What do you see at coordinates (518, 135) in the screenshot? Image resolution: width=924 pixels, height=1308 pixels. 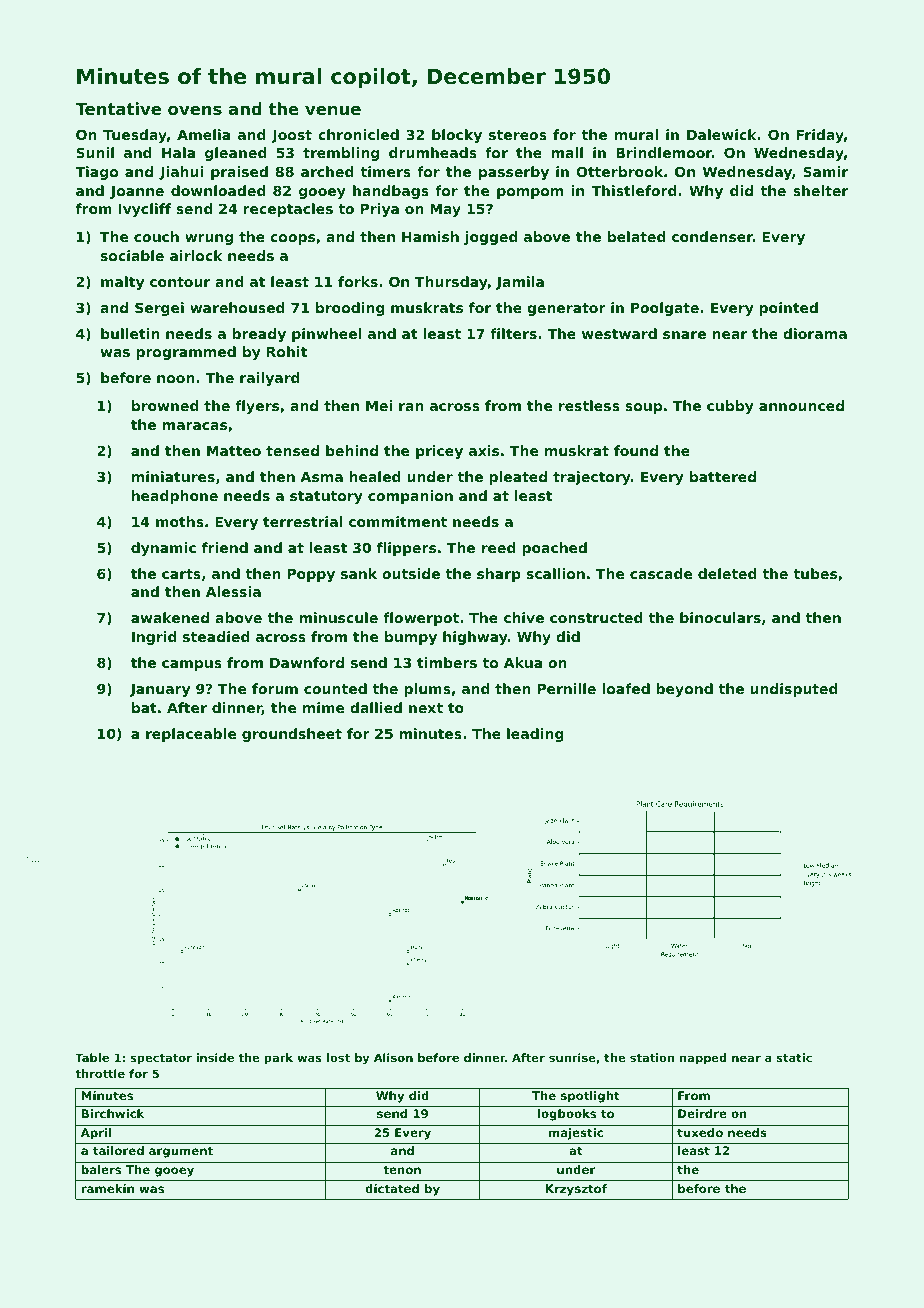 I see `stereos` at bounding box center [518, 135].
